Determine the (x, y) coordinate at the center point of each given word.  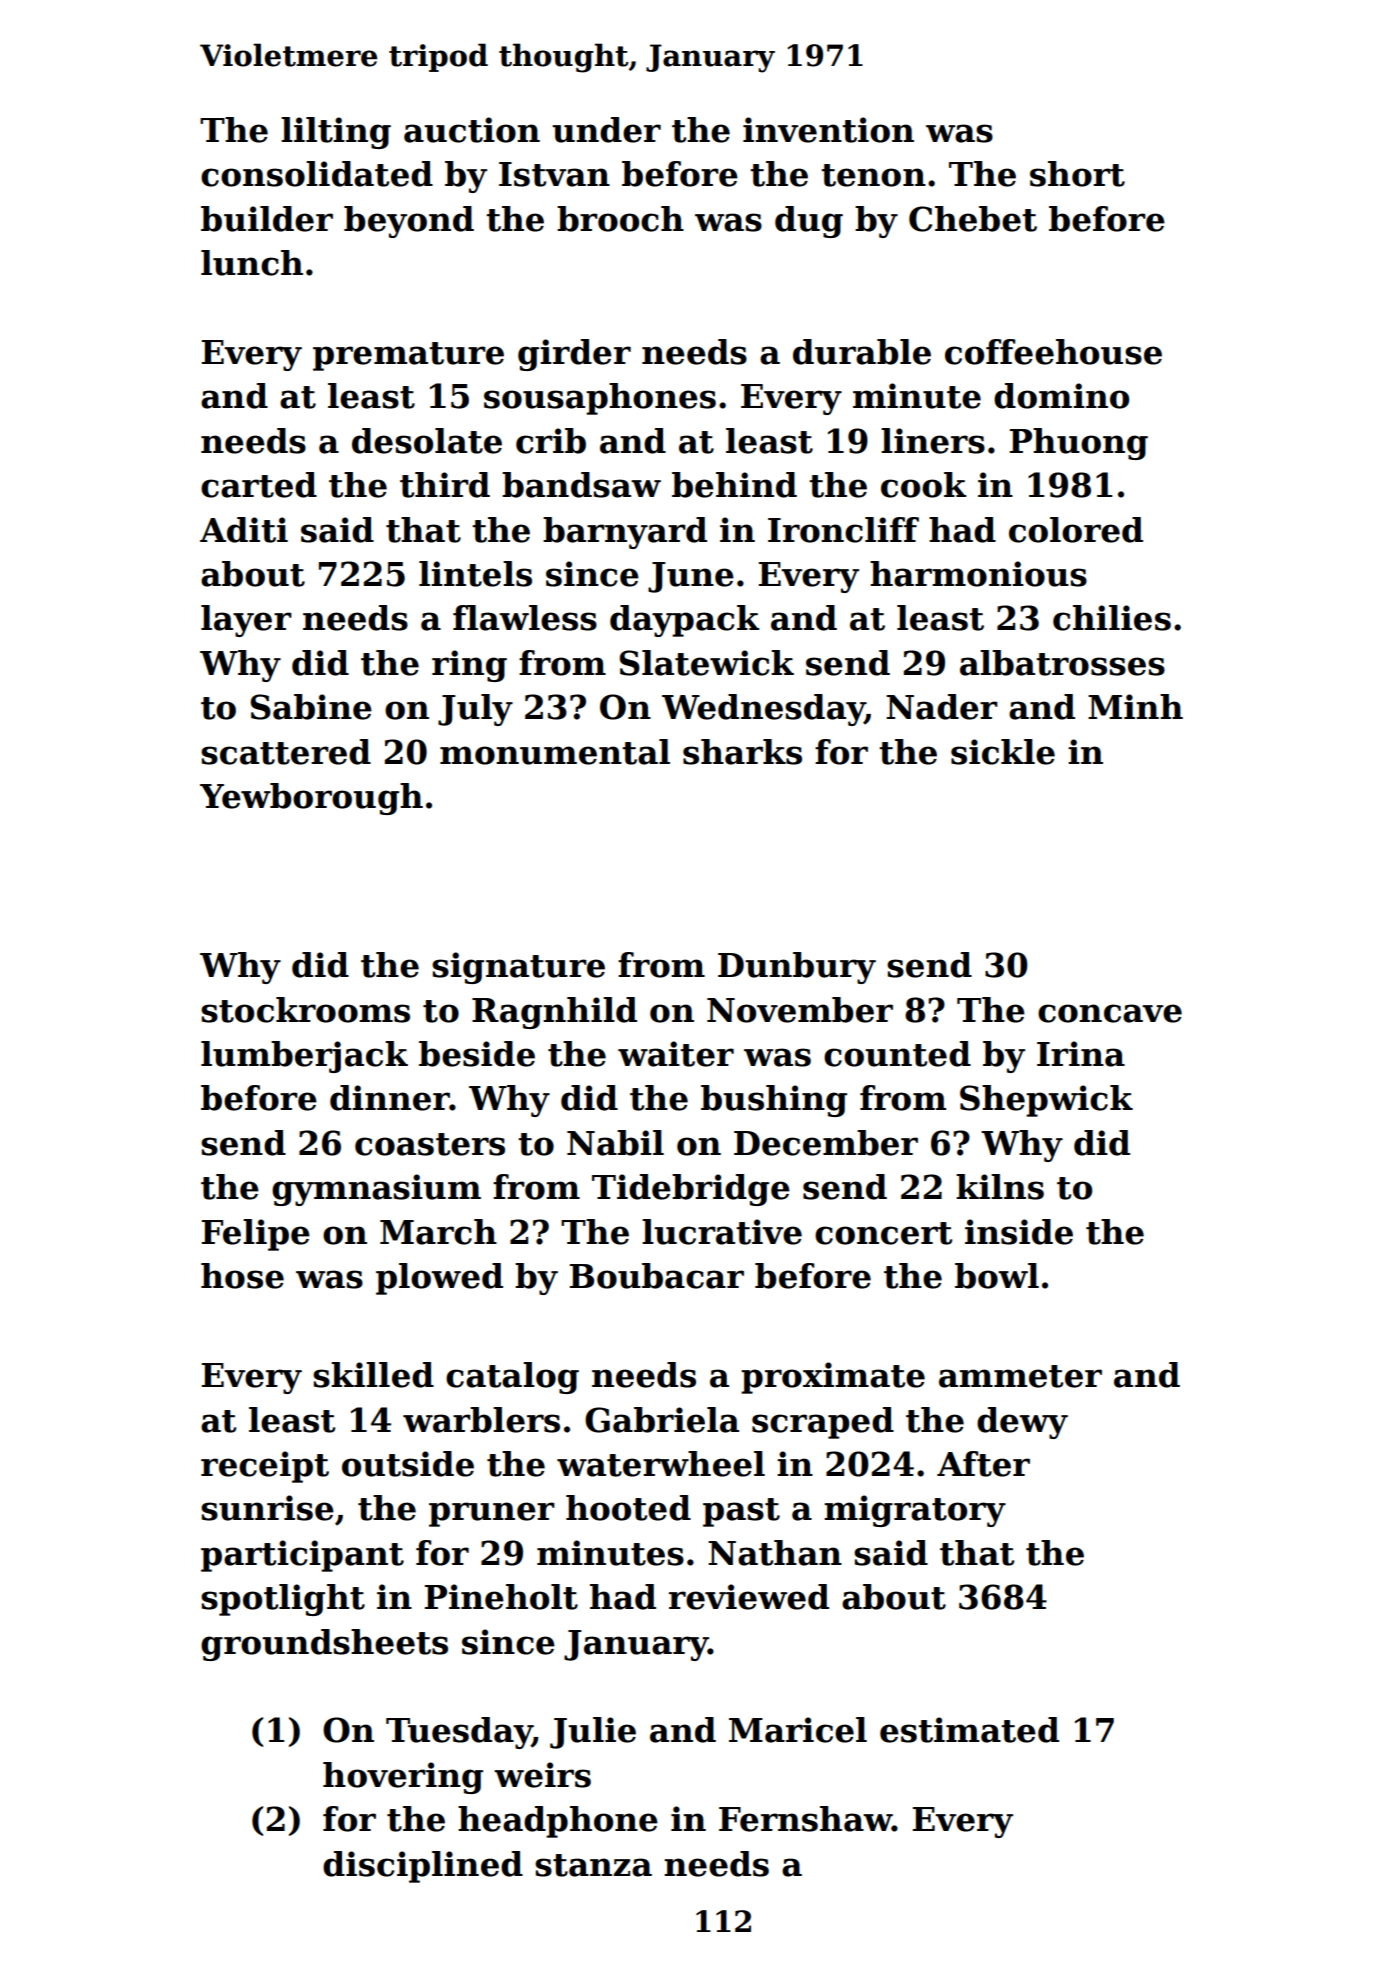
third (445, 485)
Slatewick (706, 663)
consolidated (317, 174)
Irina (1081, 1054)
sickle (1003, 752)
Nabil (615, 1143)
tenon (873, 175)
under (606, 130)
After (983, 1464)
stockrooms (305, 1010)
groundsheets (324, 1645)
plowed (439, 1279)
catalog (512, 1378)
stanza (593, 1865)
